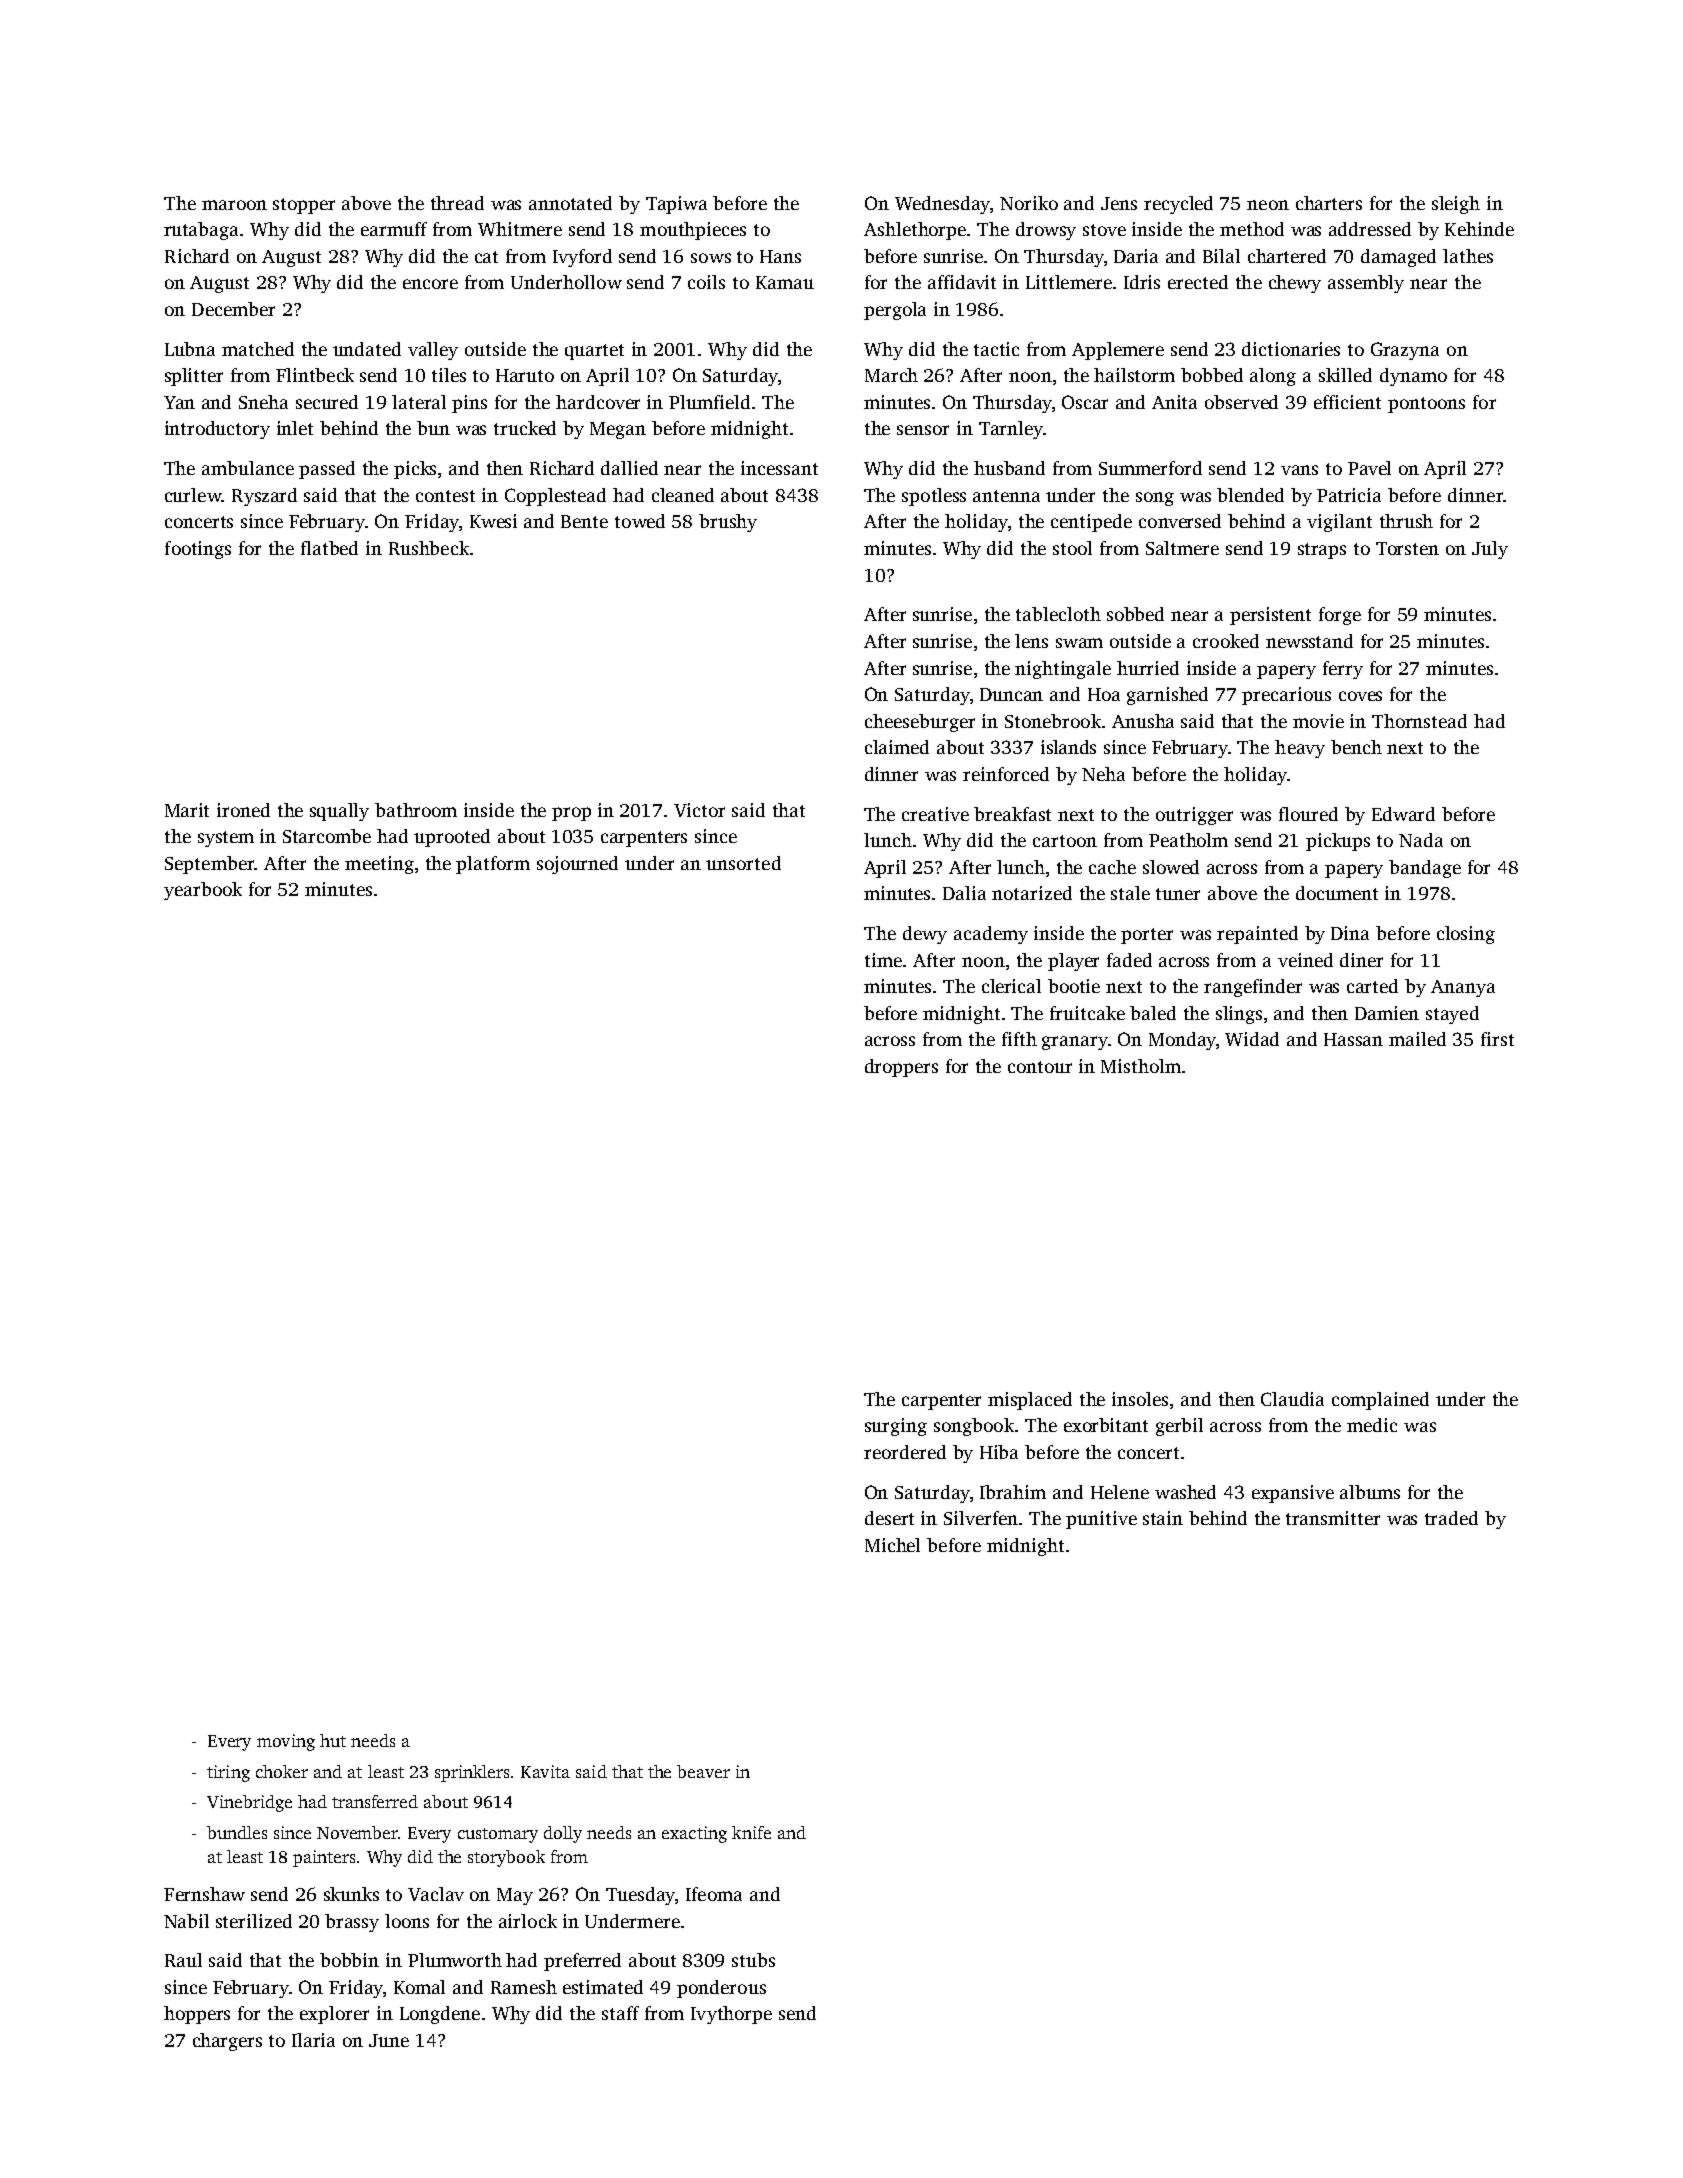 The image size is (1683, 2178). What do you see at coordinates (1451, 1518) in the document?
I see `traded` at bounding box center [1451, 1518].
